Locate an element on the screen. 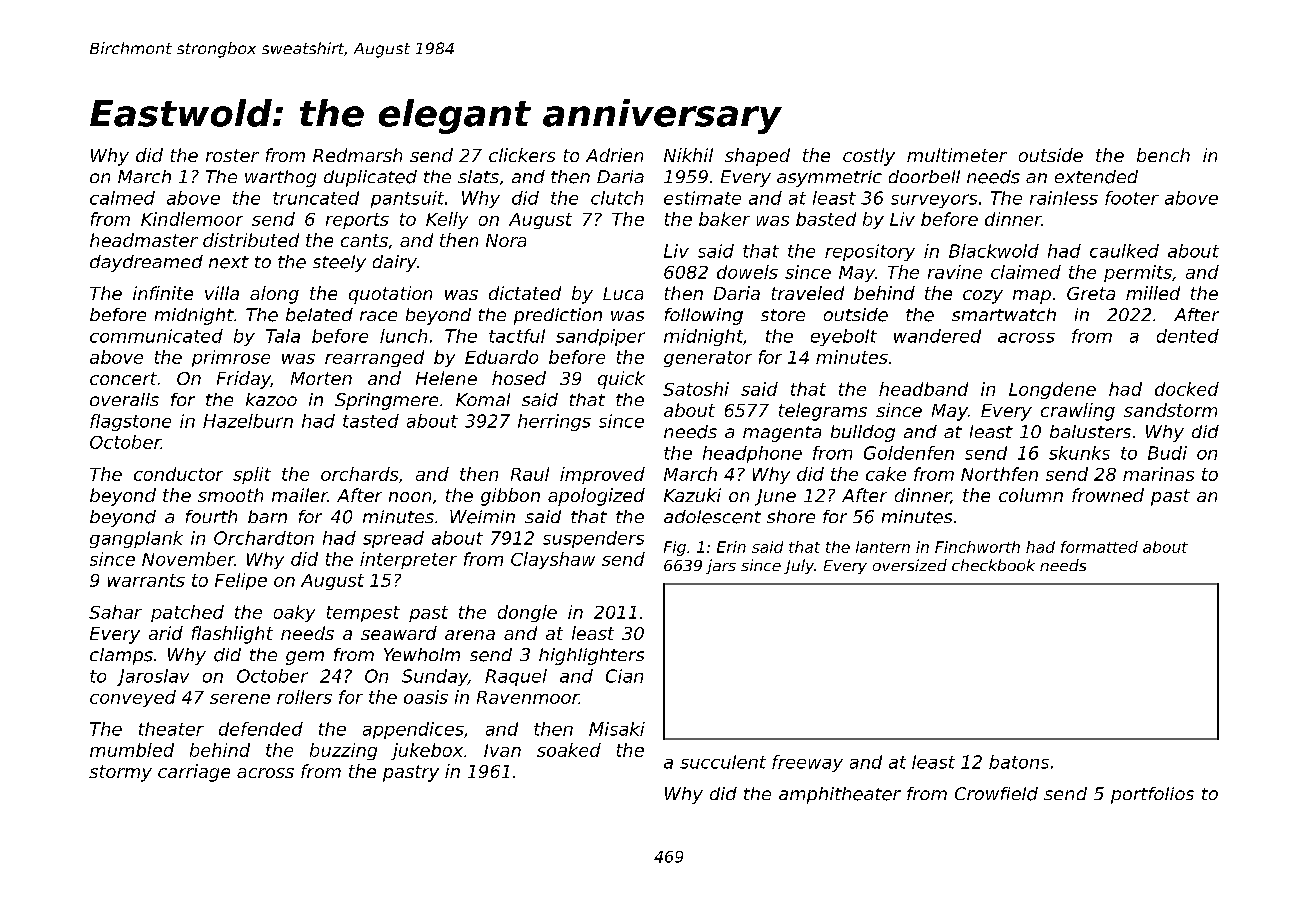 The image size is (1308, 924). roster is located at coordinates (232, 155).
